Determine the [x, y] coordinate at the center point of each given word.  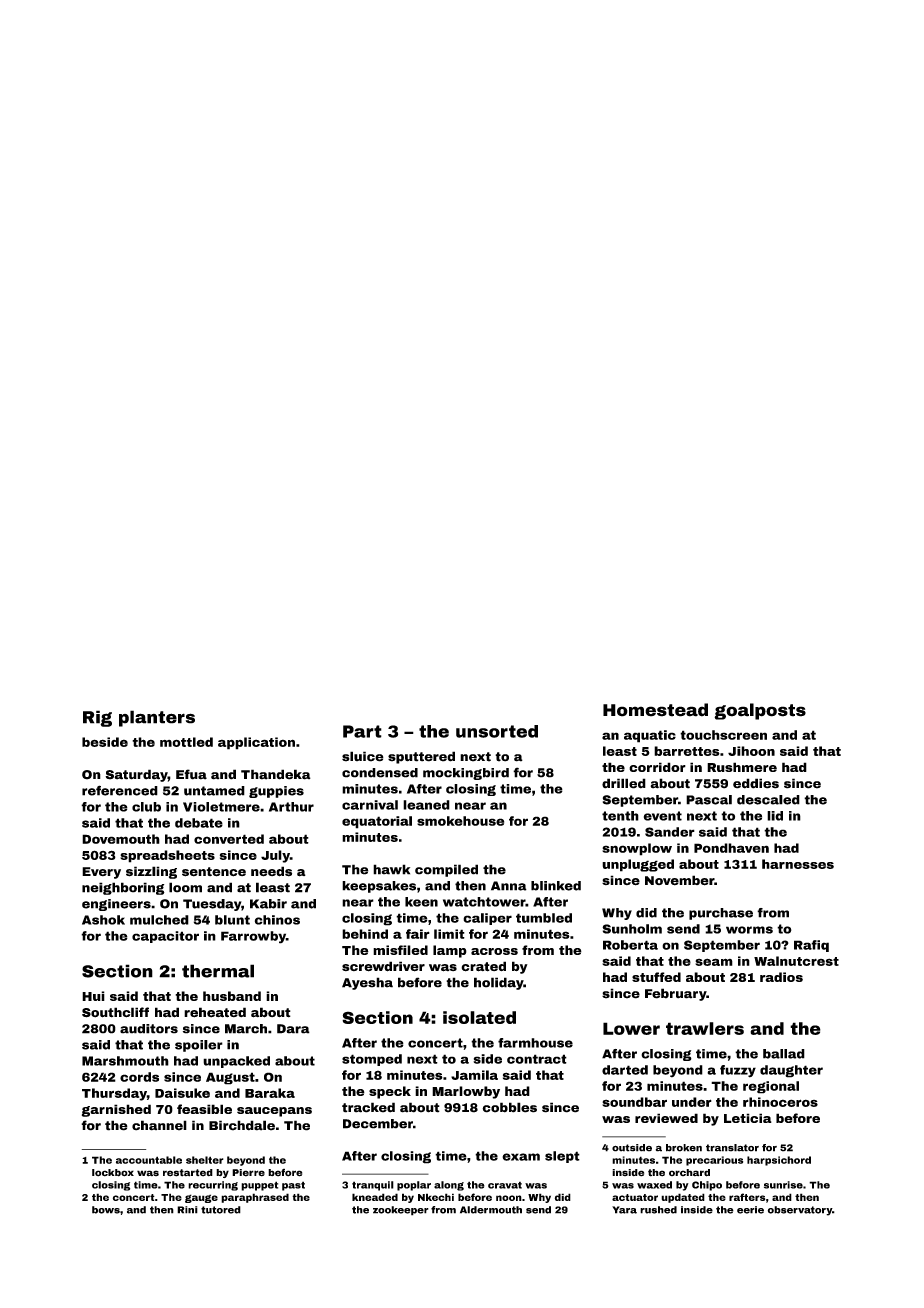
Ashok [103, 920]
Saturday [136, 775]
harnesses [798, 864]
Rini [187, 1210]
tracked [368, 1107]
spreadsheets [167, 856]
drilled [624, 783]
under [692, 1102]
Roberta [630, 945]
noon [509, 1198]
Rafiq [811, 946]
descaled [768, 800]
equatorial [377, 822]
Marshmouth [125, 1061]
